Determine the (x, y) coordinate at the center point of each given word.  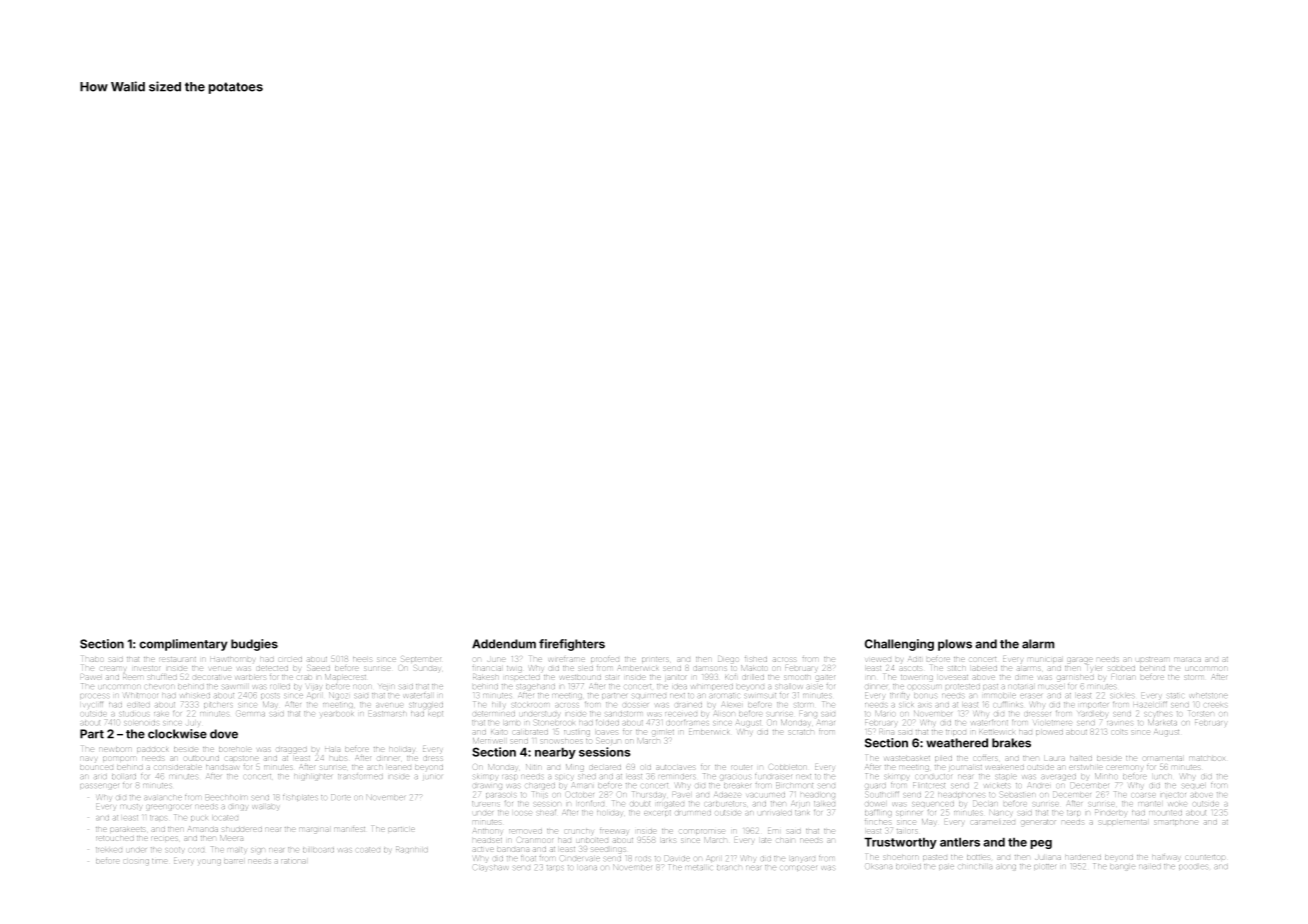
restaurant (177, 659)
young (210, 861)
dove (224, 734)
